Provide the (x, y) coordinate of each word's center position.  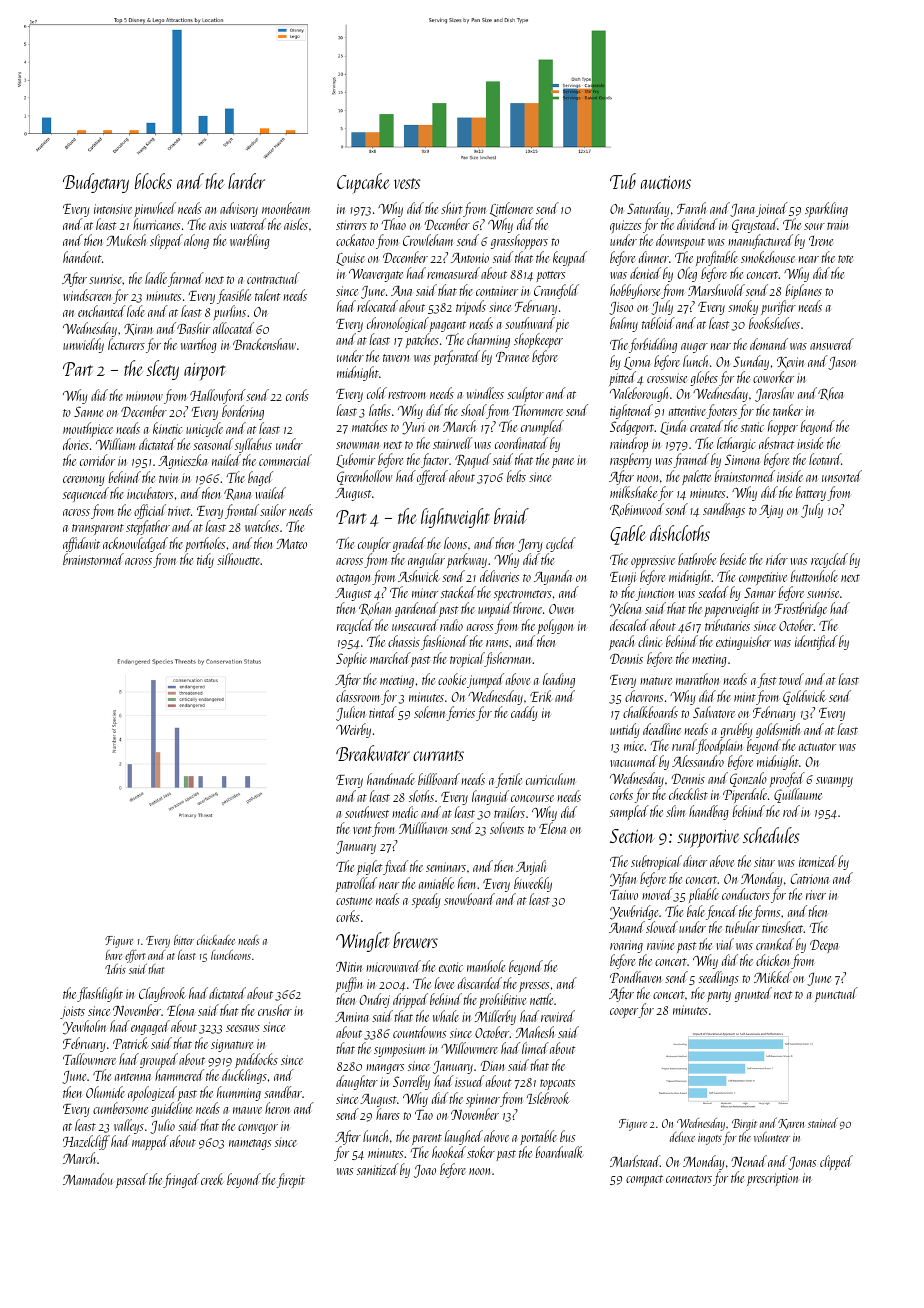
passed (132, 1180)
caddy (524, 713)
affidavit (81, 544)
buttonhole (814, 576)
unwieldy (83, 345)
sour (814, 226)
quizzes (625, 227)
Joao (425, 1171)
